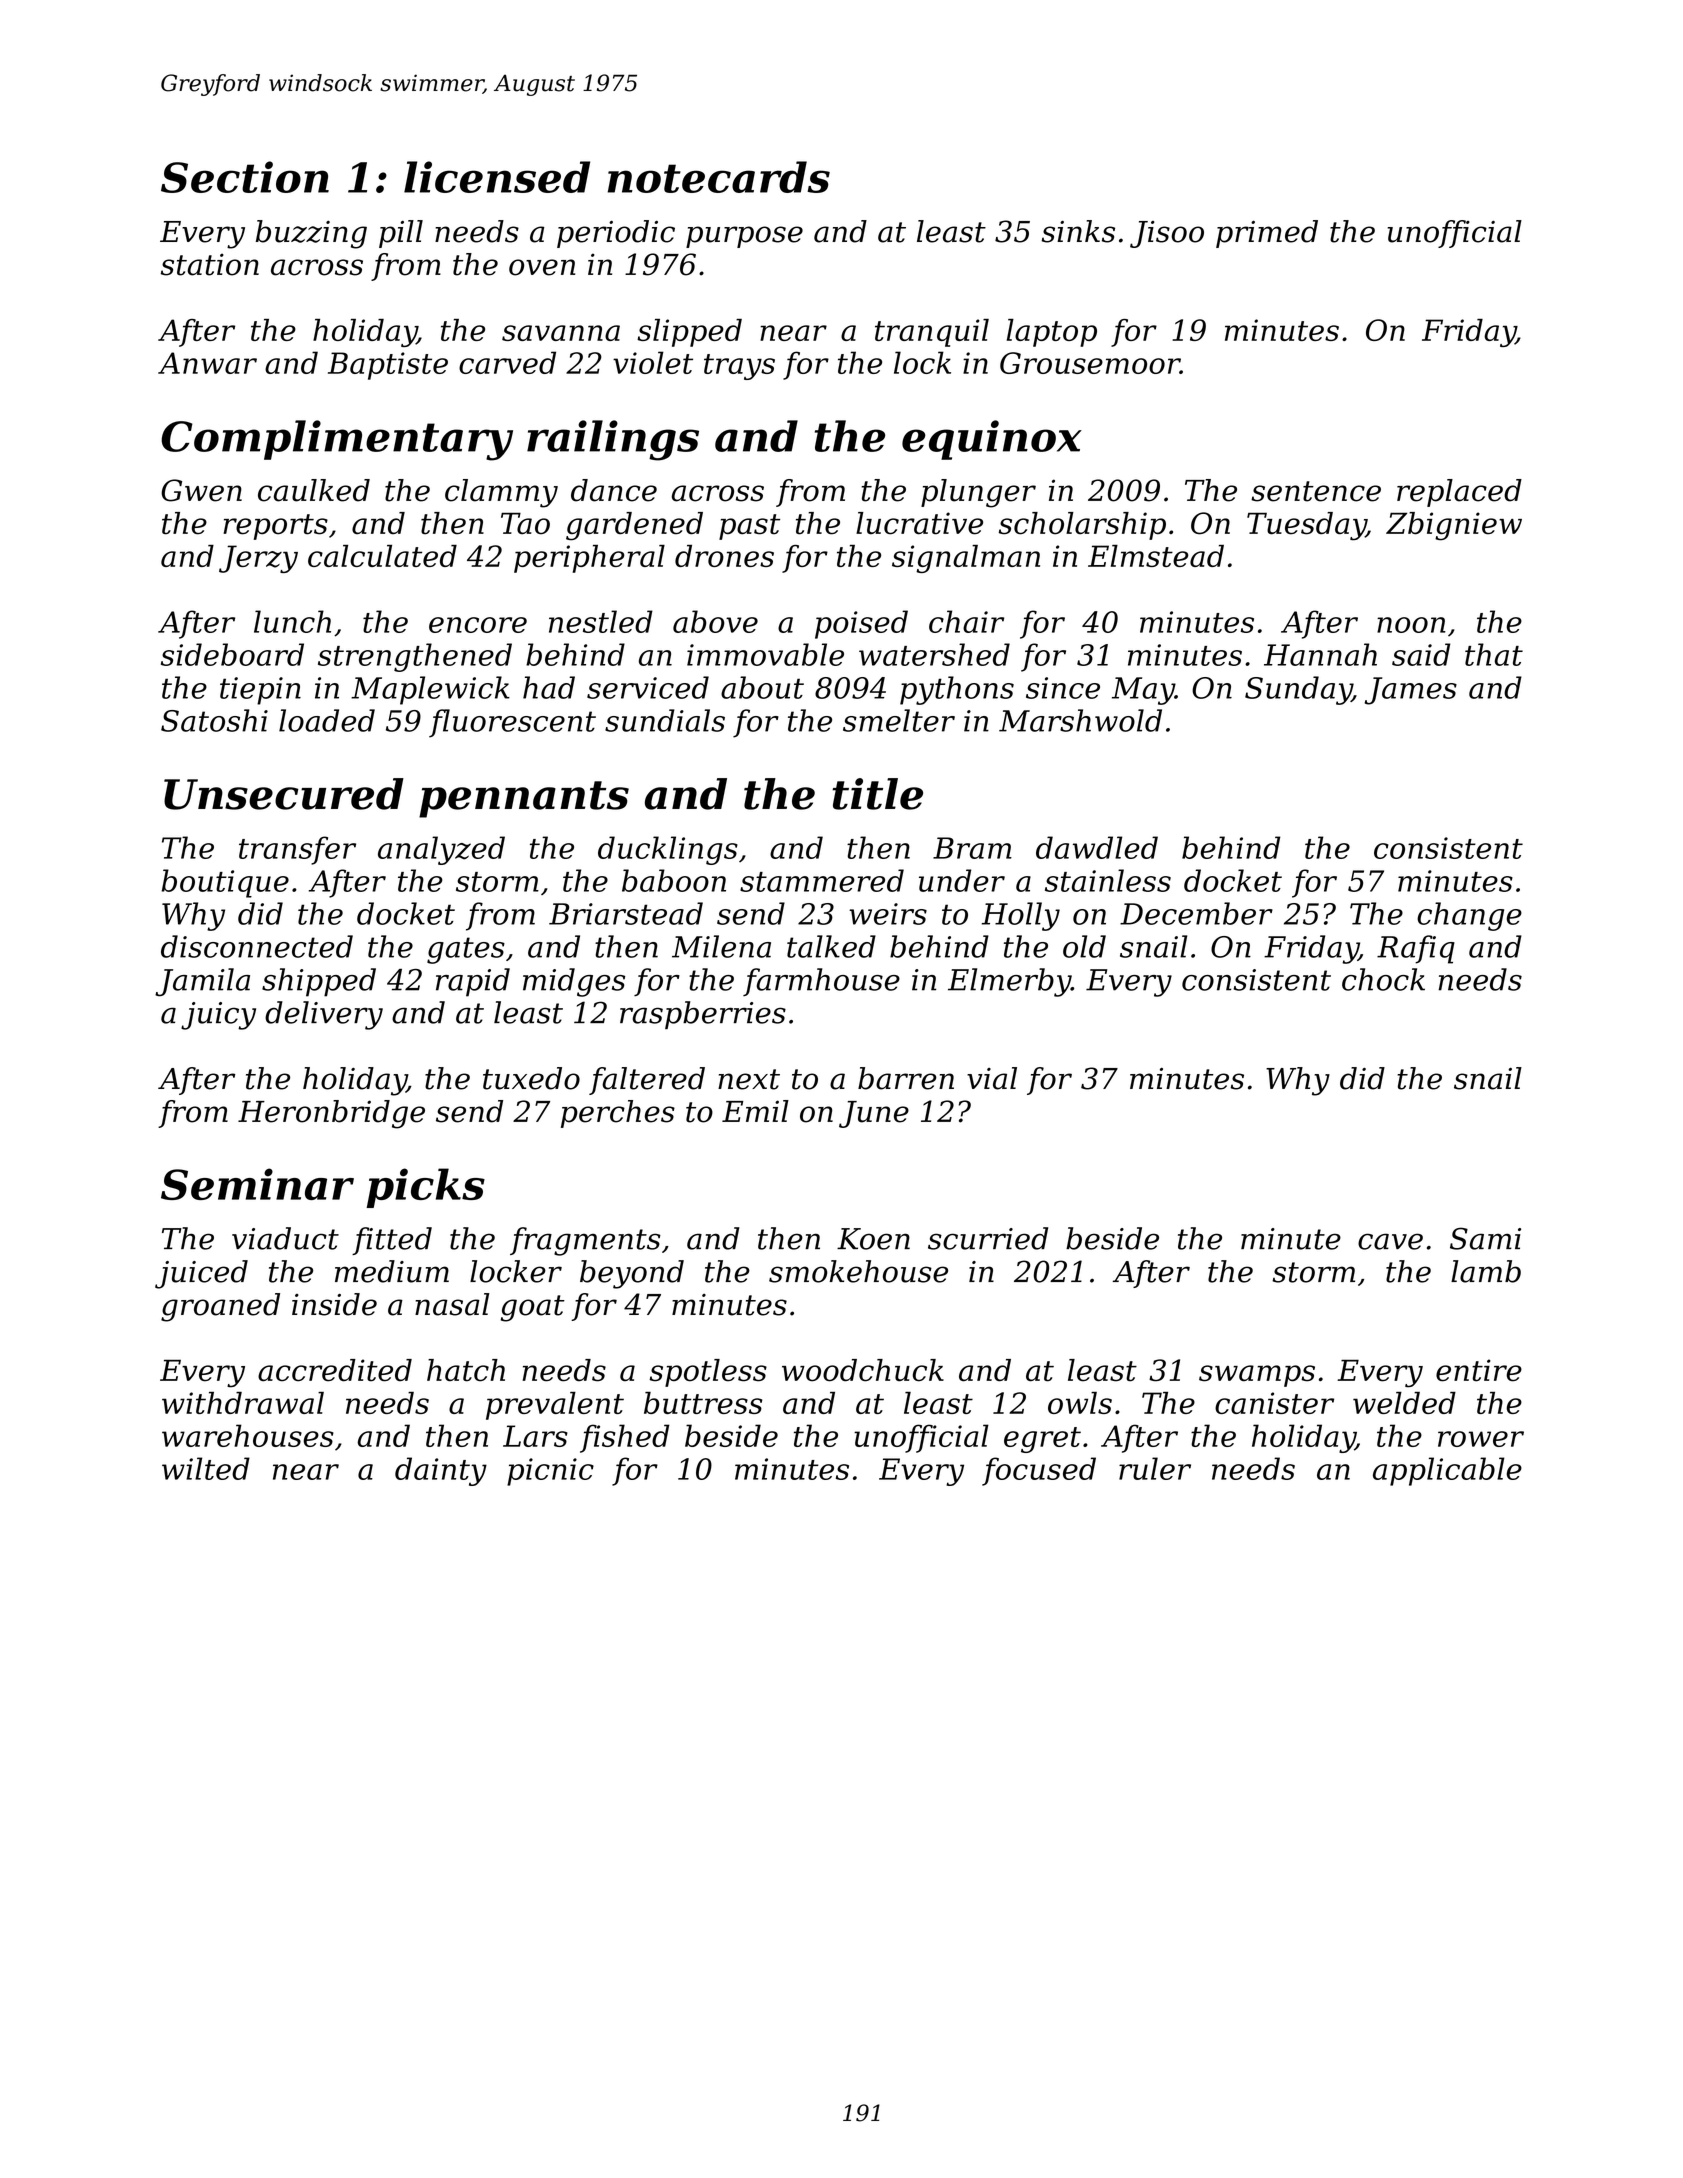 This screenshot has width=1683, height=2178. I want to click on May, so click(1143, 691).
